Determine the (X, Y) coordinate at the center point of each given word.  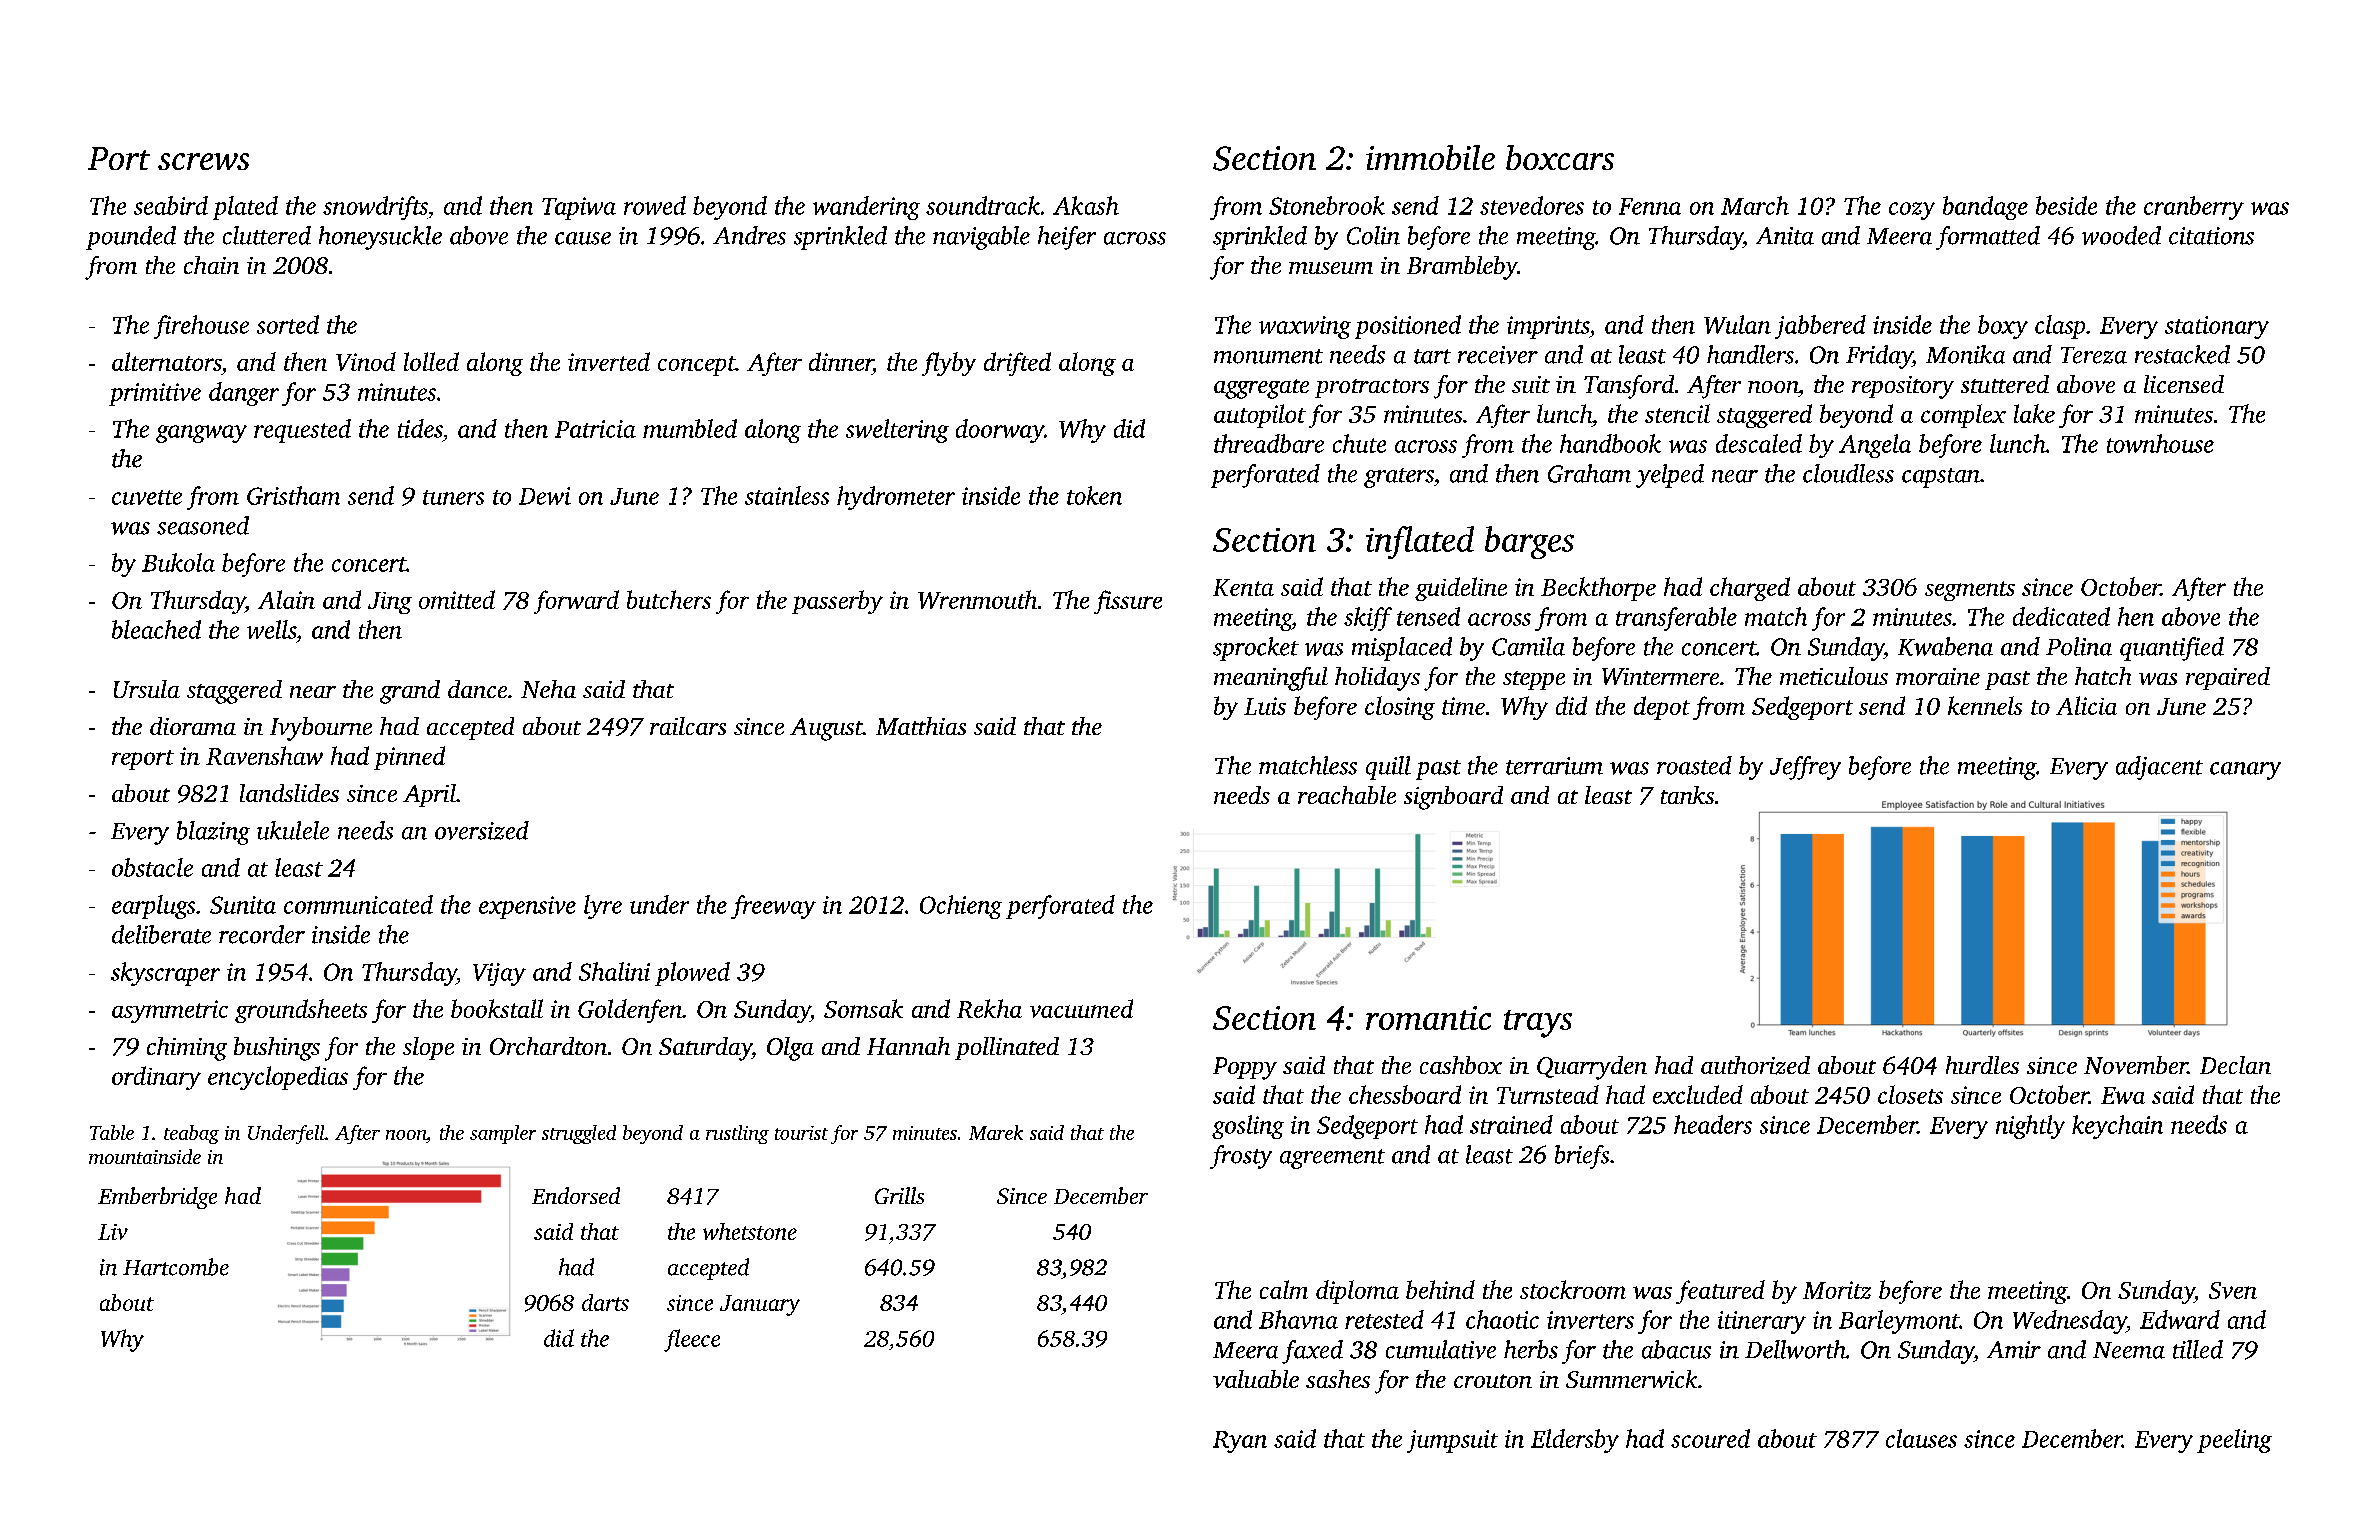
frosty (1241, 1157)
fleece (692, 1340)
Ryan (1240, 1442)
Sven (2233, 1290)
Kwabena (1945, 646)
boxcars (1560, 157)
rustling (737, 1134)
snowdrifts (375, 208)
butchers (669, 599)
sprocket (1256, 649)
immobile (1430, 157)
